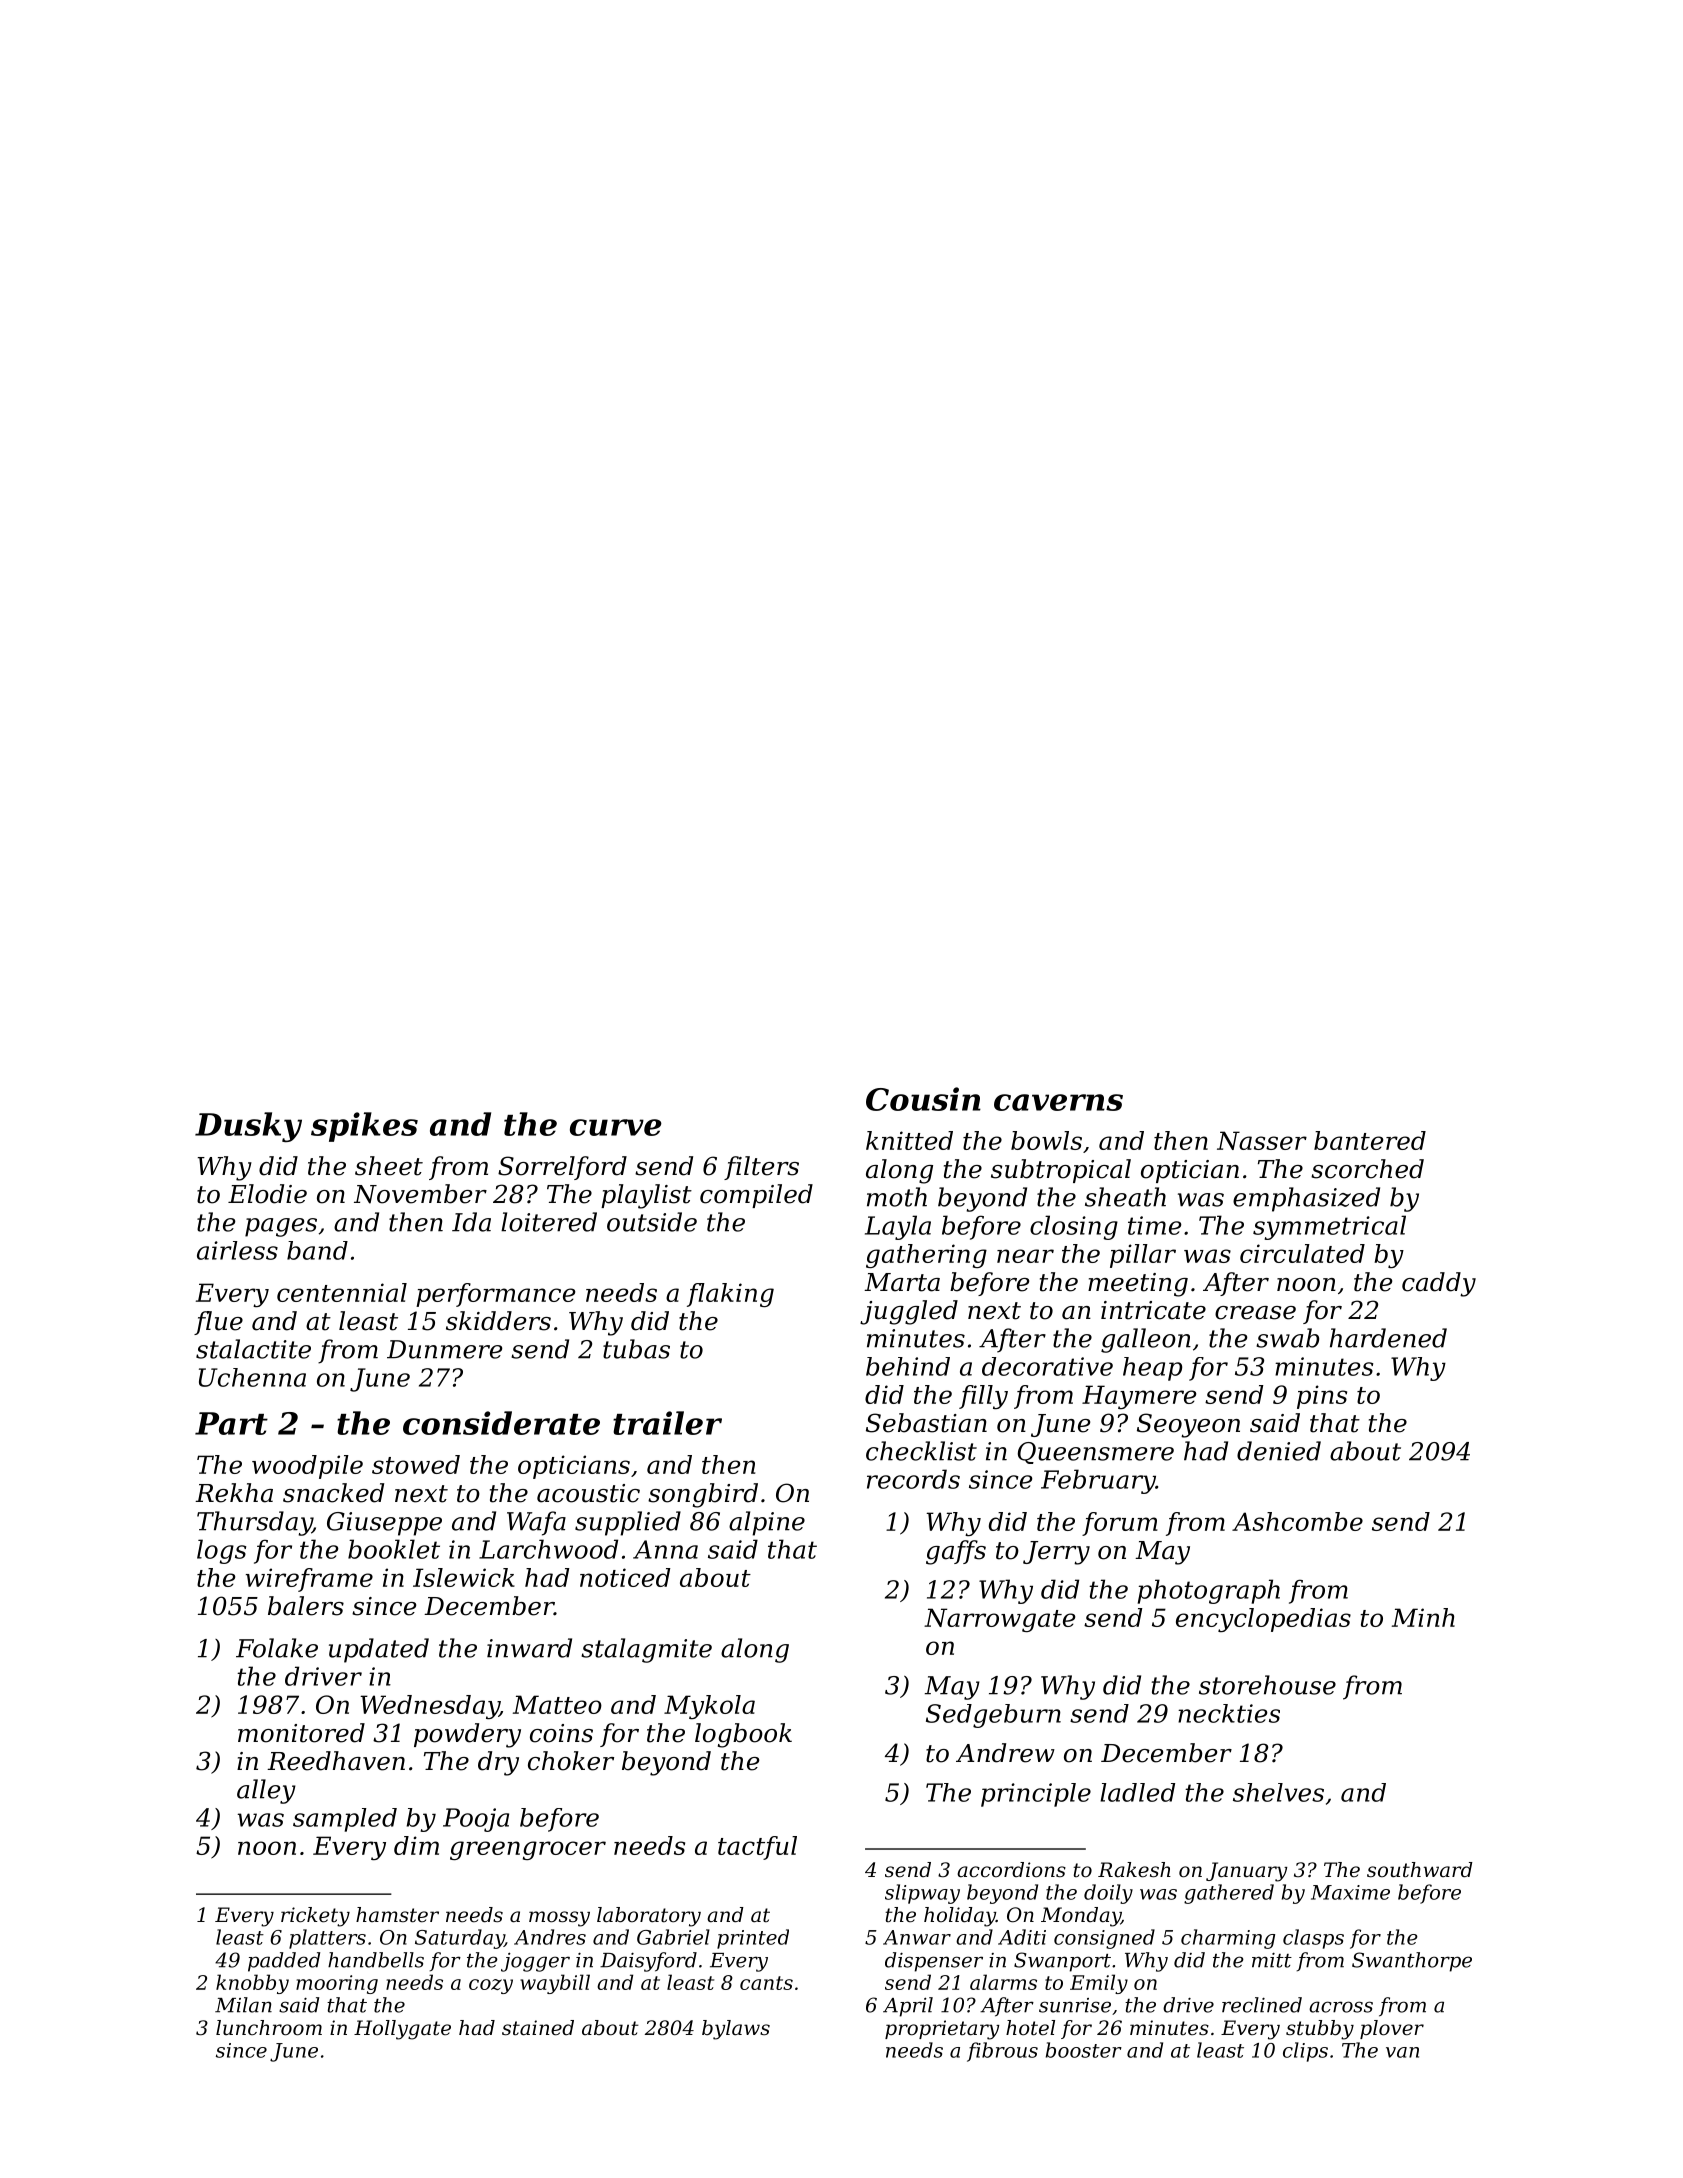 The image size is (1683, 2178). I want to click on sheet, so click(389, 1166).
